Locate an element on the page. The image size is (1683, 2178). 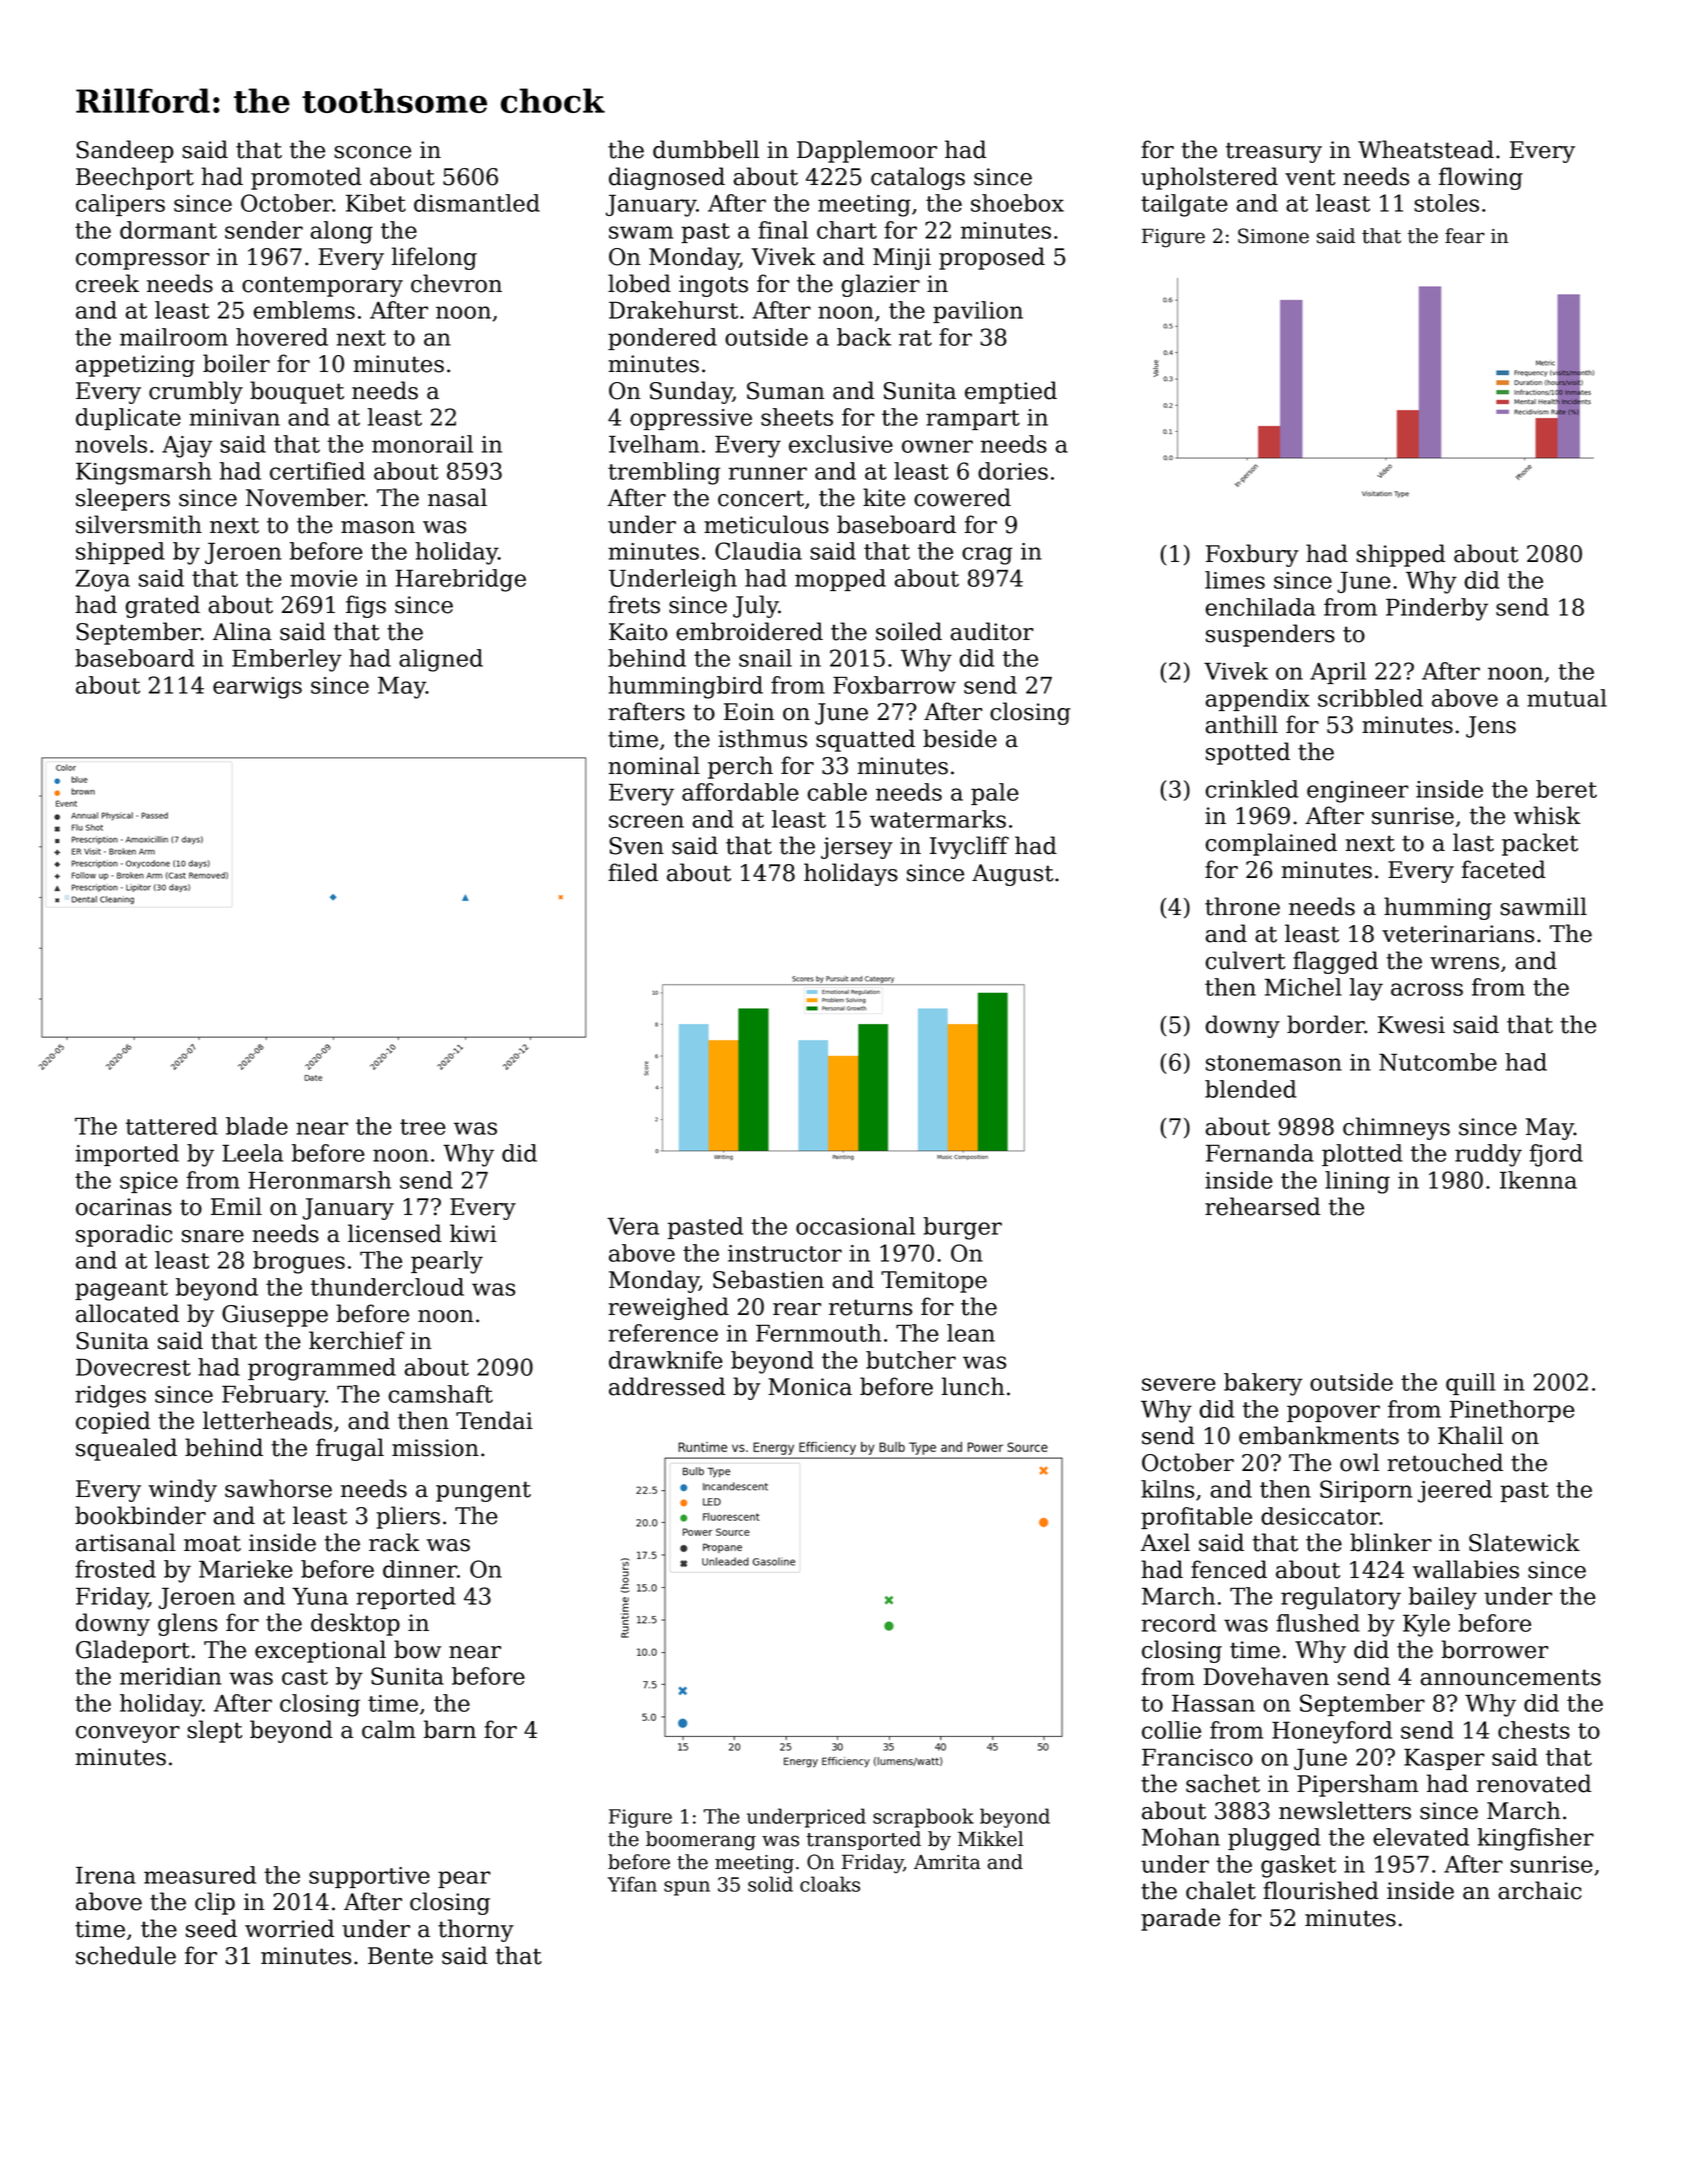
Monica is located at coordinates (810, 1387).
